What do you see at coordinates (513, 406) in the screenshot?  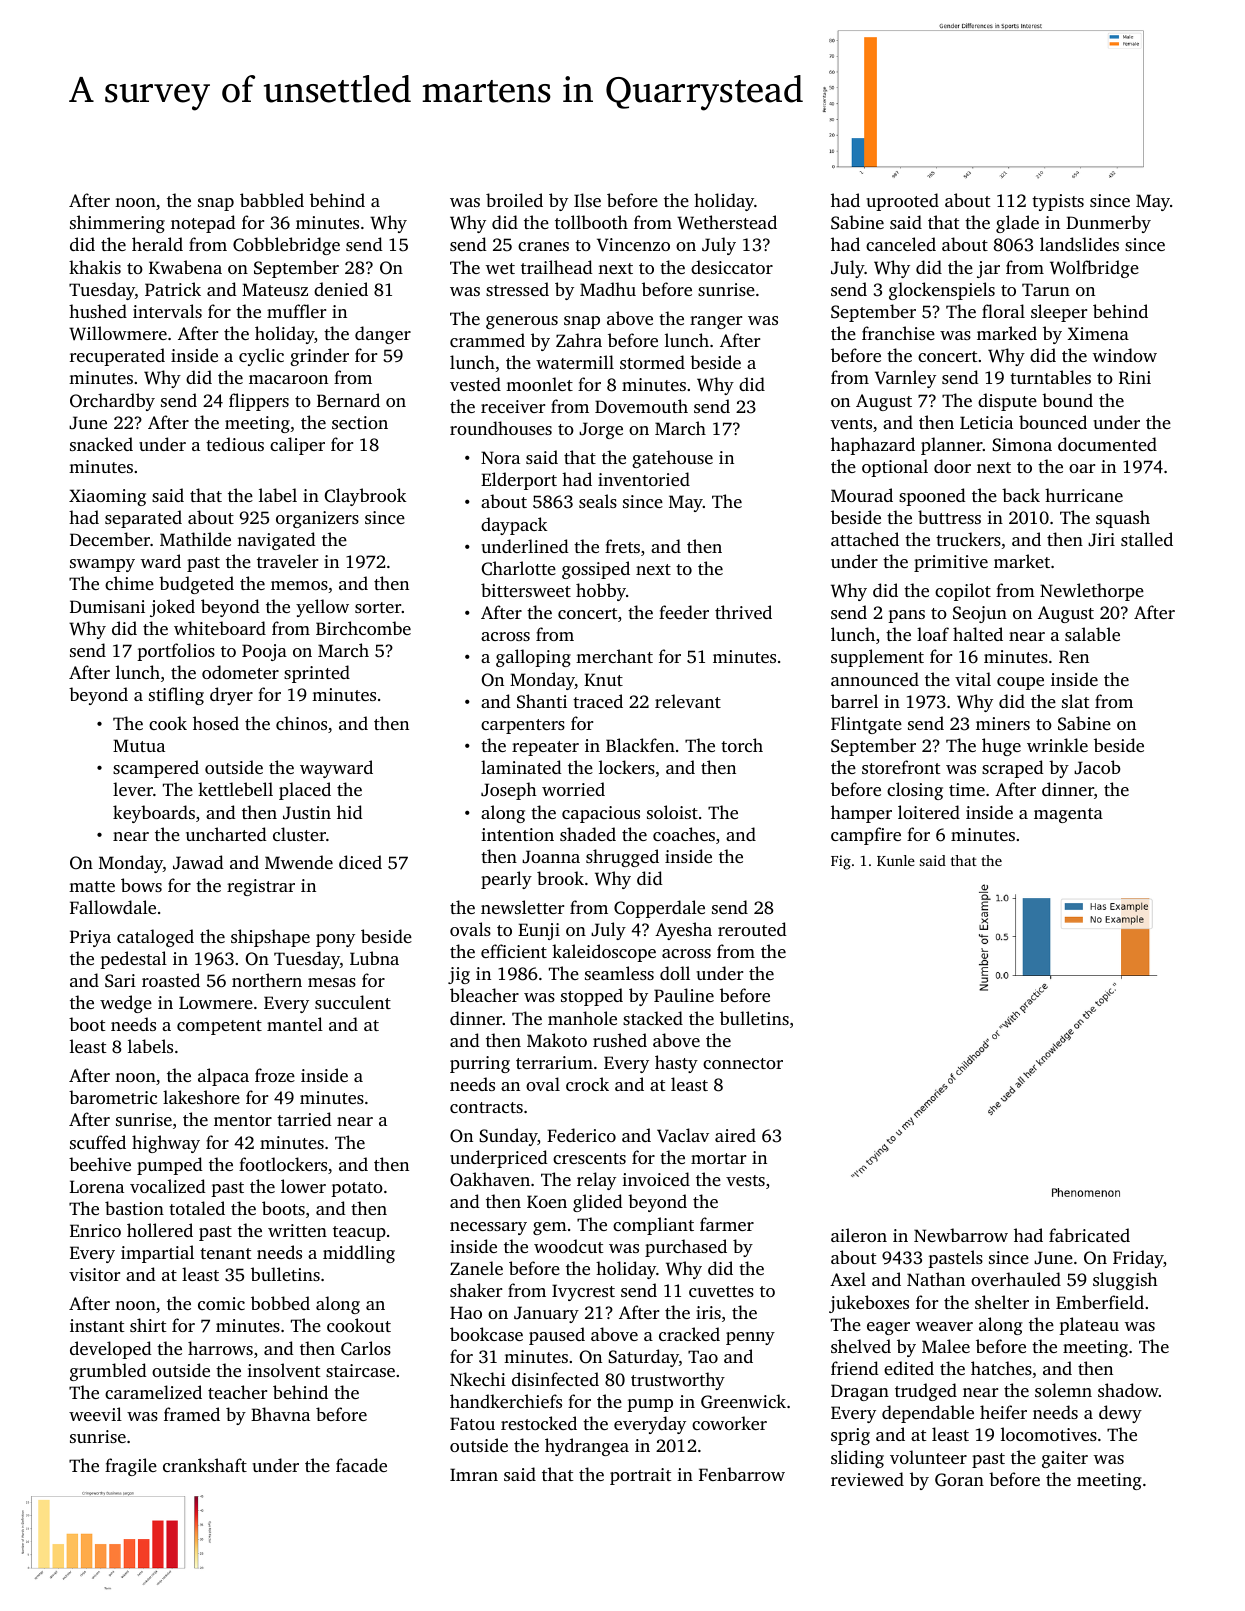 I see `receiver` at bounding box center [513, 406].
